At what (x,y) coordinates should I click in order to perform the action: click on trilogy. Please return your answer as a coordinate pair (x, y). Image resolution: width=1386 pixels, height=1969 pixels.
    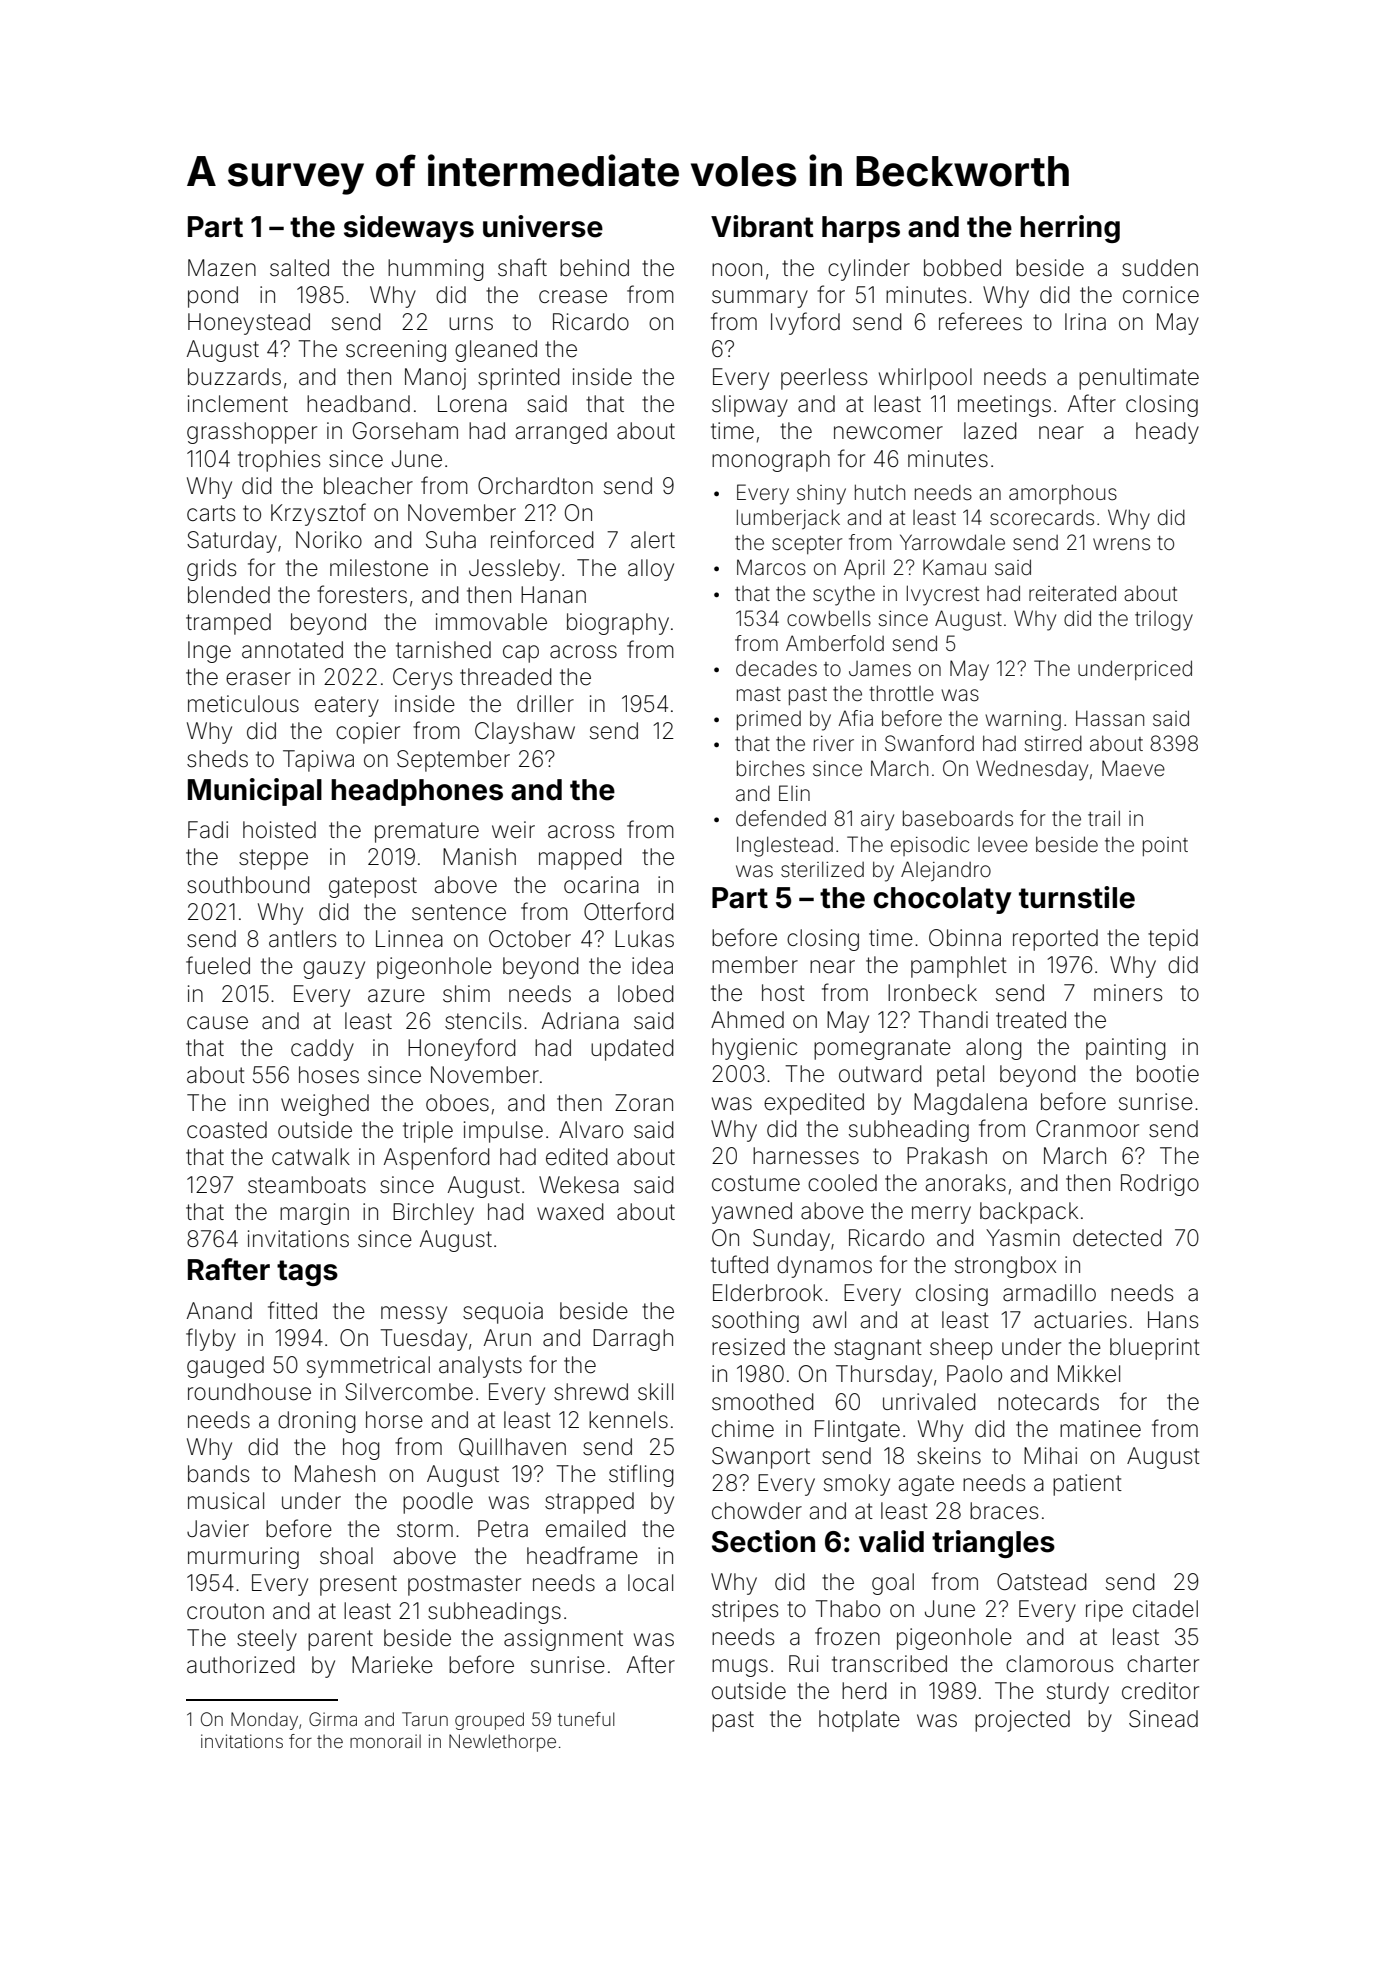
    Looking at the image, I should click on (1164, 621).
